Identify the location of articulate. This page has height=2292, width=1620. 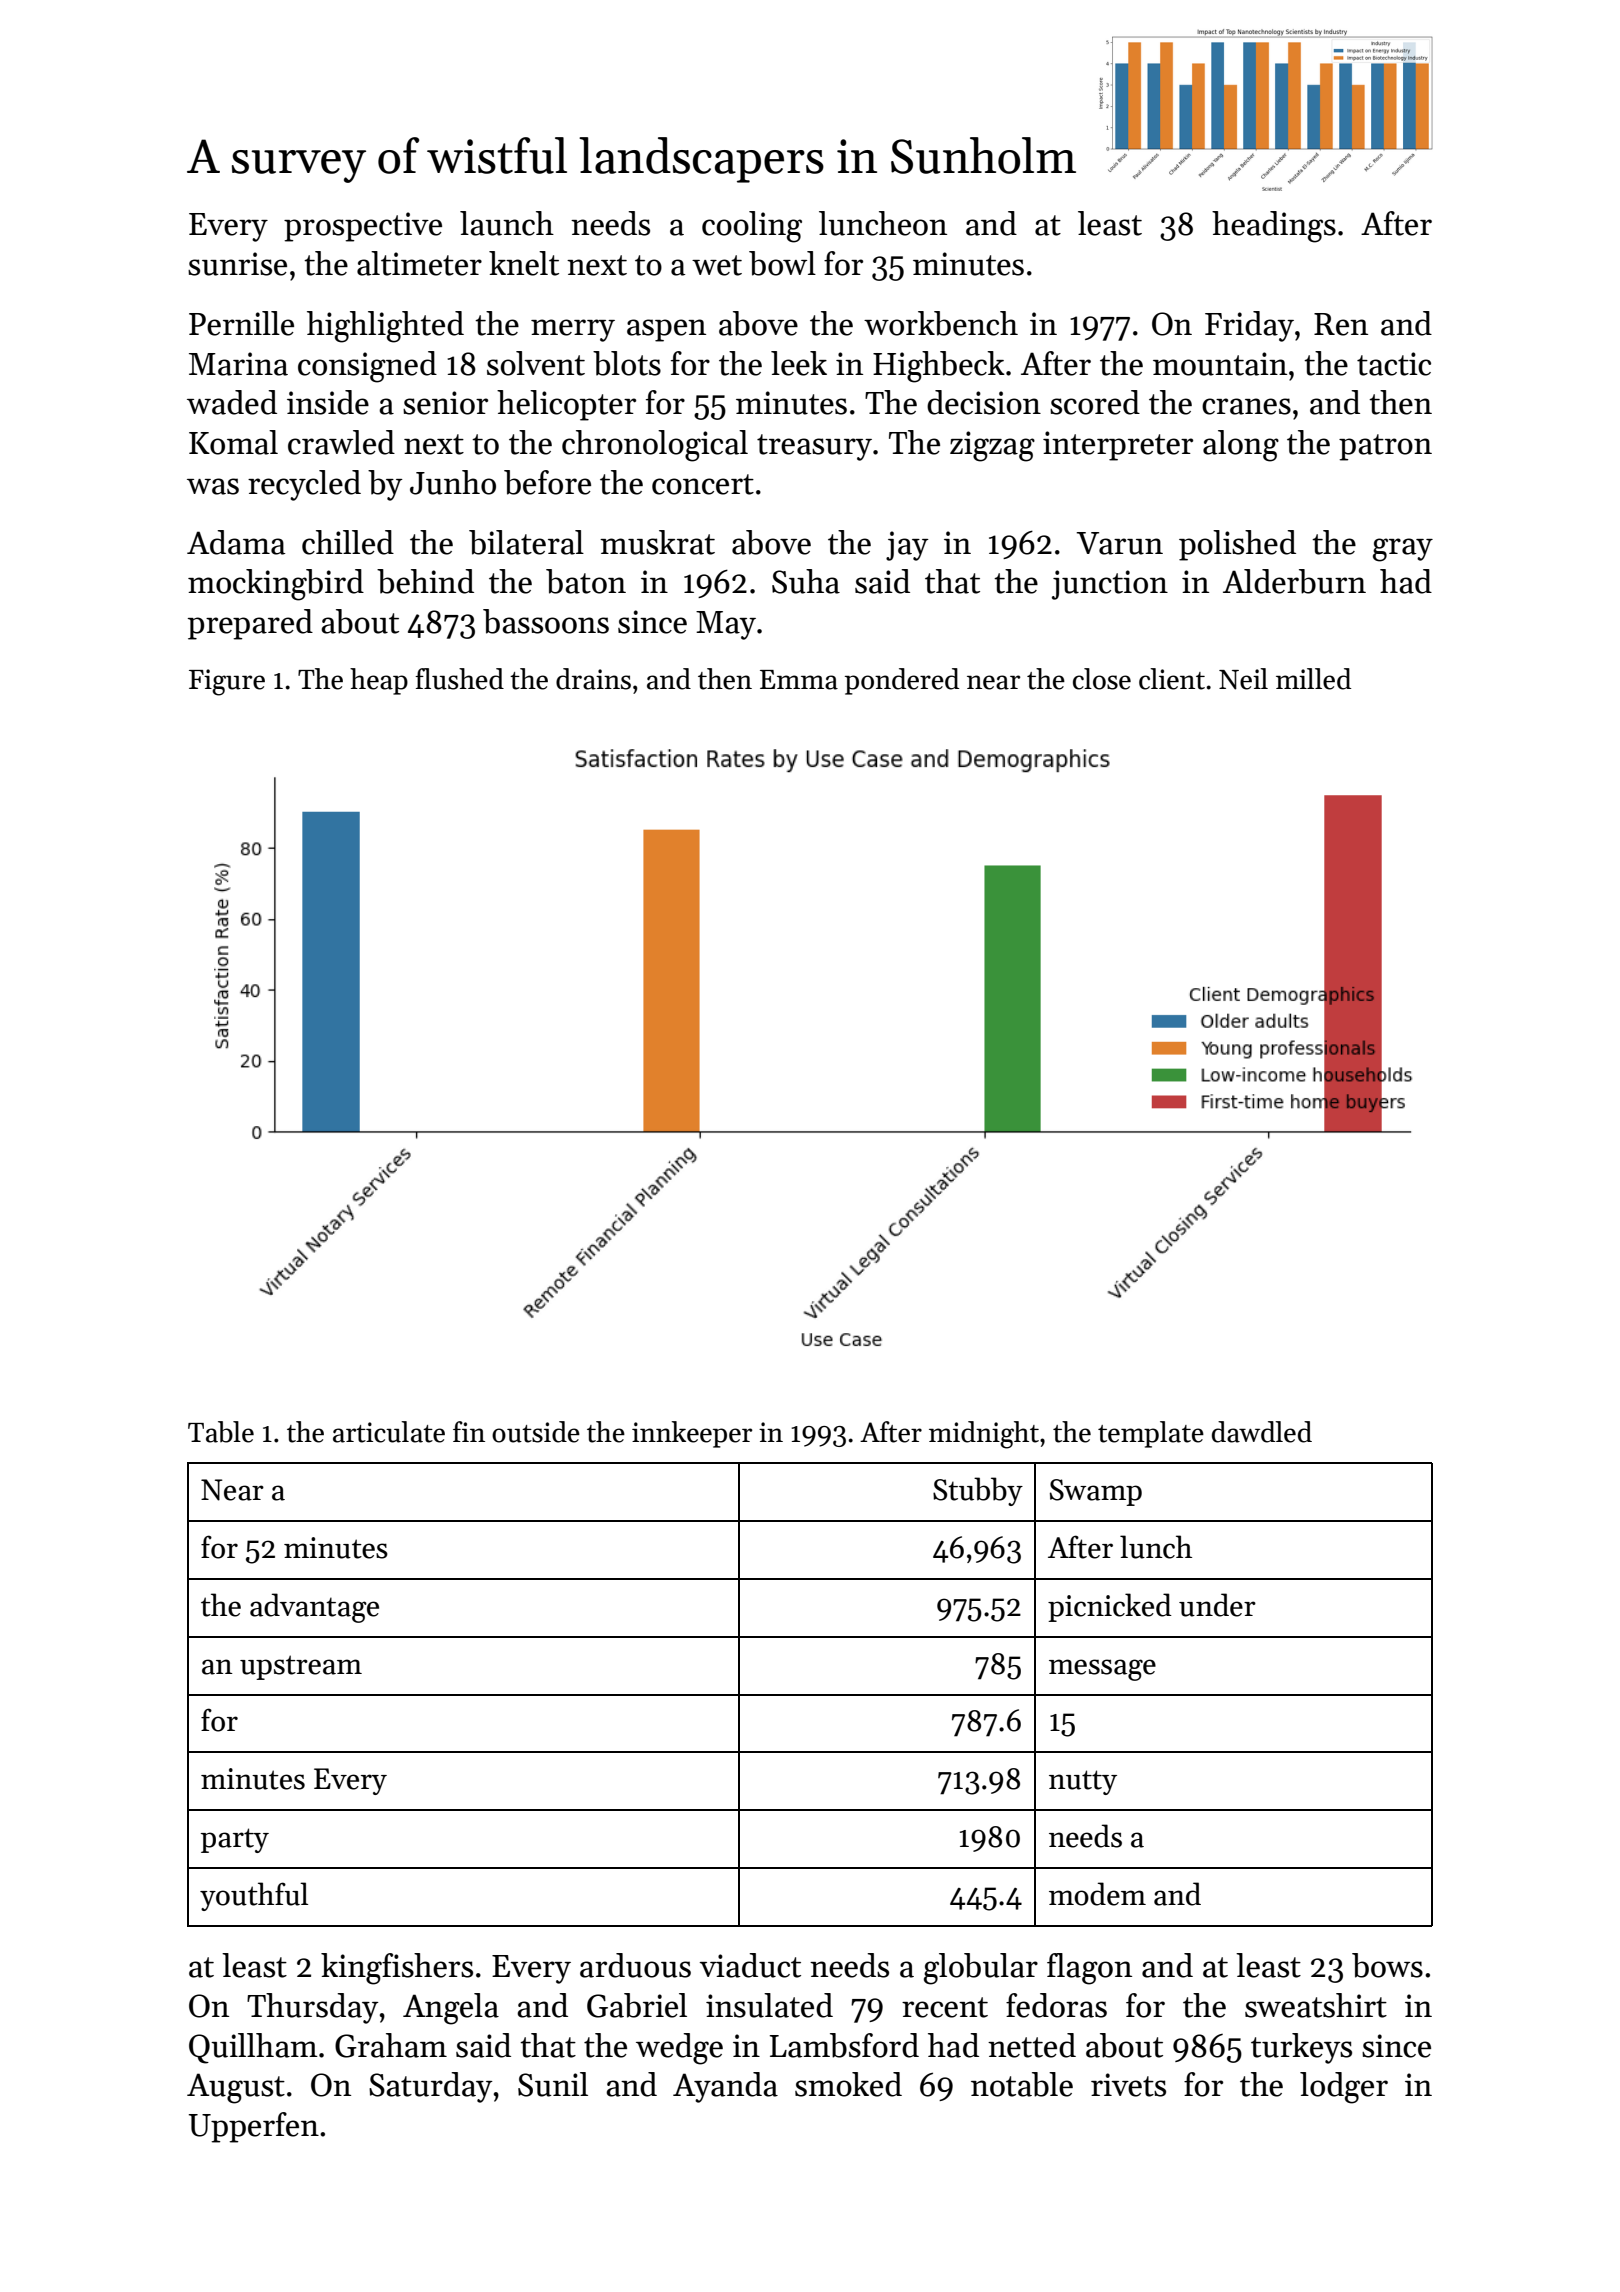
(389, 1432).
